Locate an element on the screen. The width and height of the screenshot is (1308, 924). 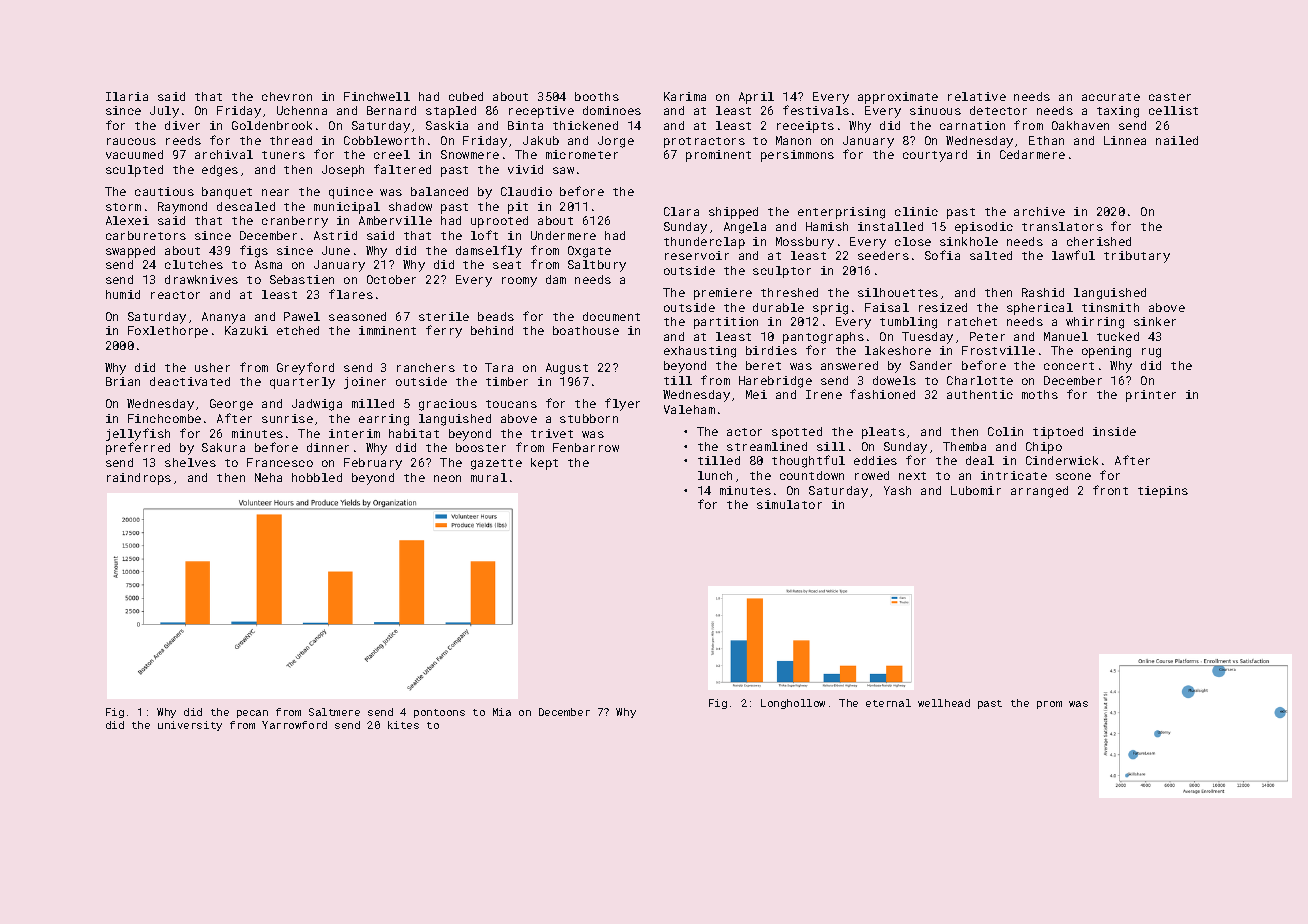
Ilaria is located at coordinates (127, 96).
